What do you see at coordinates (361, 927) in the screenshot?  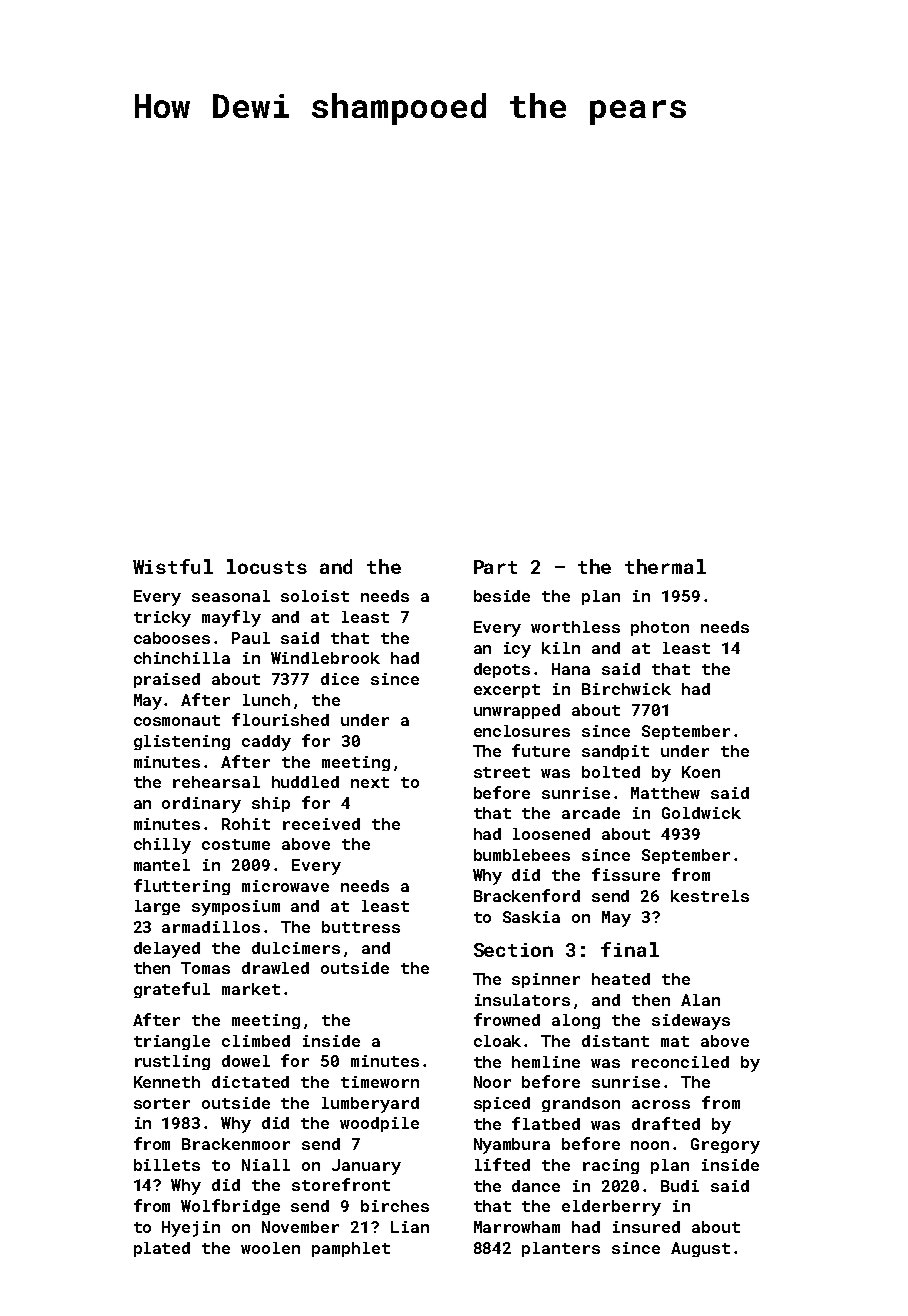 I see `buttress` at bounding box center [361, 927].
